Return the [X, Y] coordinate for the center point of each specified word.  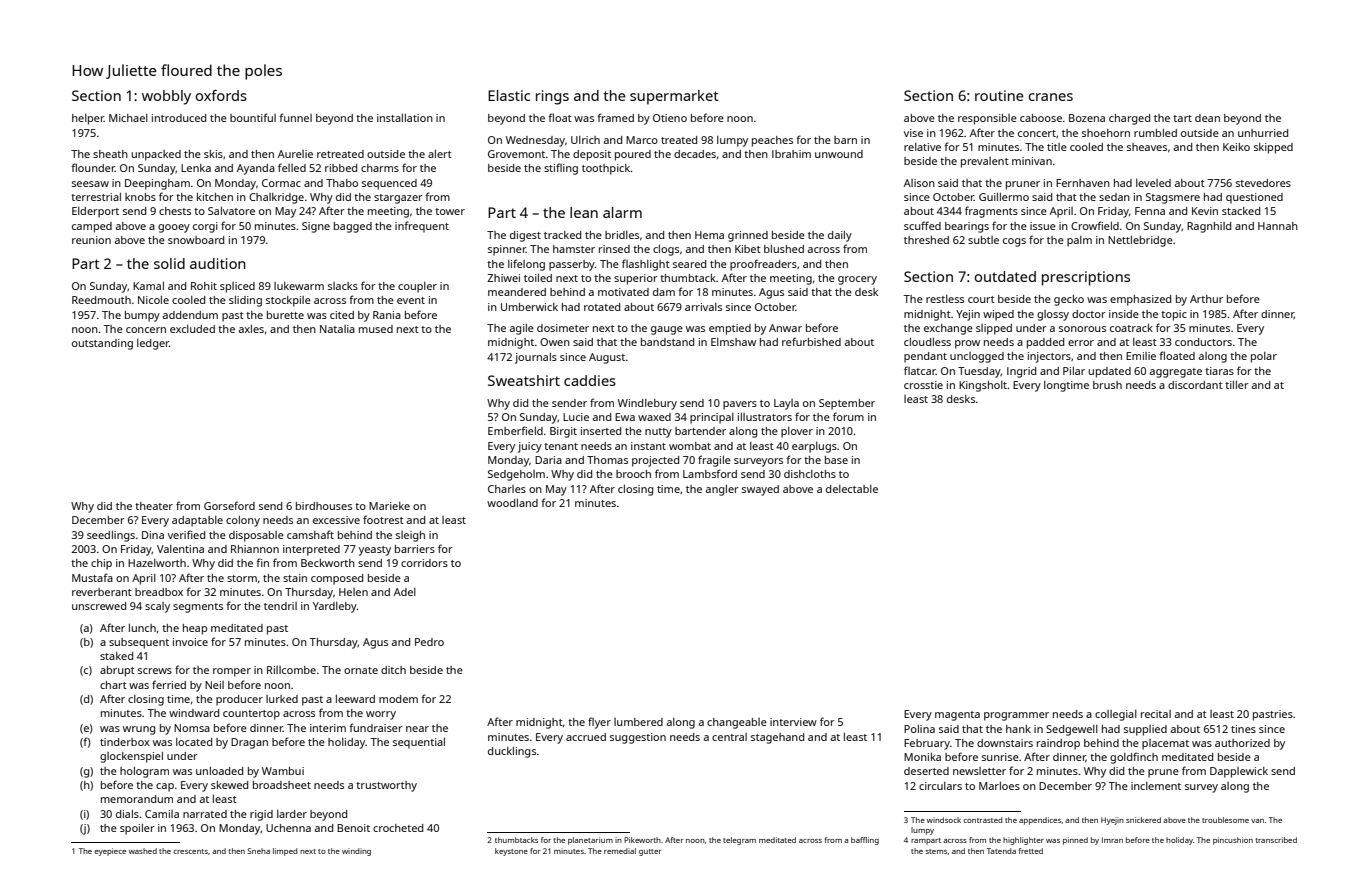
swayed [760, 490]
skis [213, 154]
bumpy [142, 316]
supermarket [674, 97]
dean [1207, 118]
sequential [419, 743]
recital [1156, 714]
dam [664, 292]
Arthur [1206, 299]
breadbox [159, 592]
